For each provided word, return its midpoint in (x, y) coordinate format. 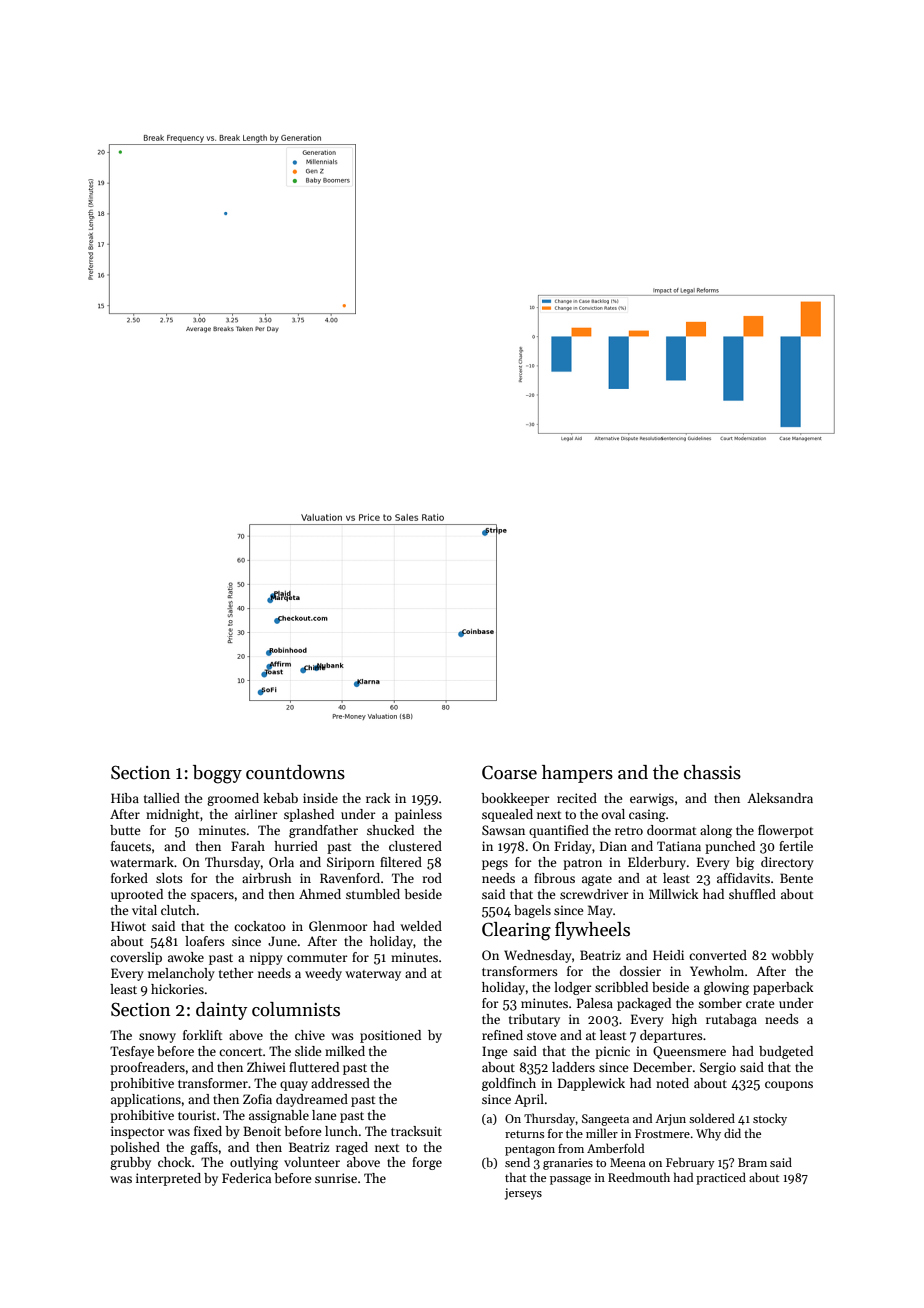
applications (146, 1100)
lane (324, 1115)
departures (671, 1036)
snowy (157, 1038)
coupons (789, 1086)
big (745, 863)
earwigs (652, 799)
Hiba (125, 798)
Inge (494, 1052)
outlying (254, 1163)
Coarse (509, 772)
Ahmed (320, 894)
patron (582, 864)
